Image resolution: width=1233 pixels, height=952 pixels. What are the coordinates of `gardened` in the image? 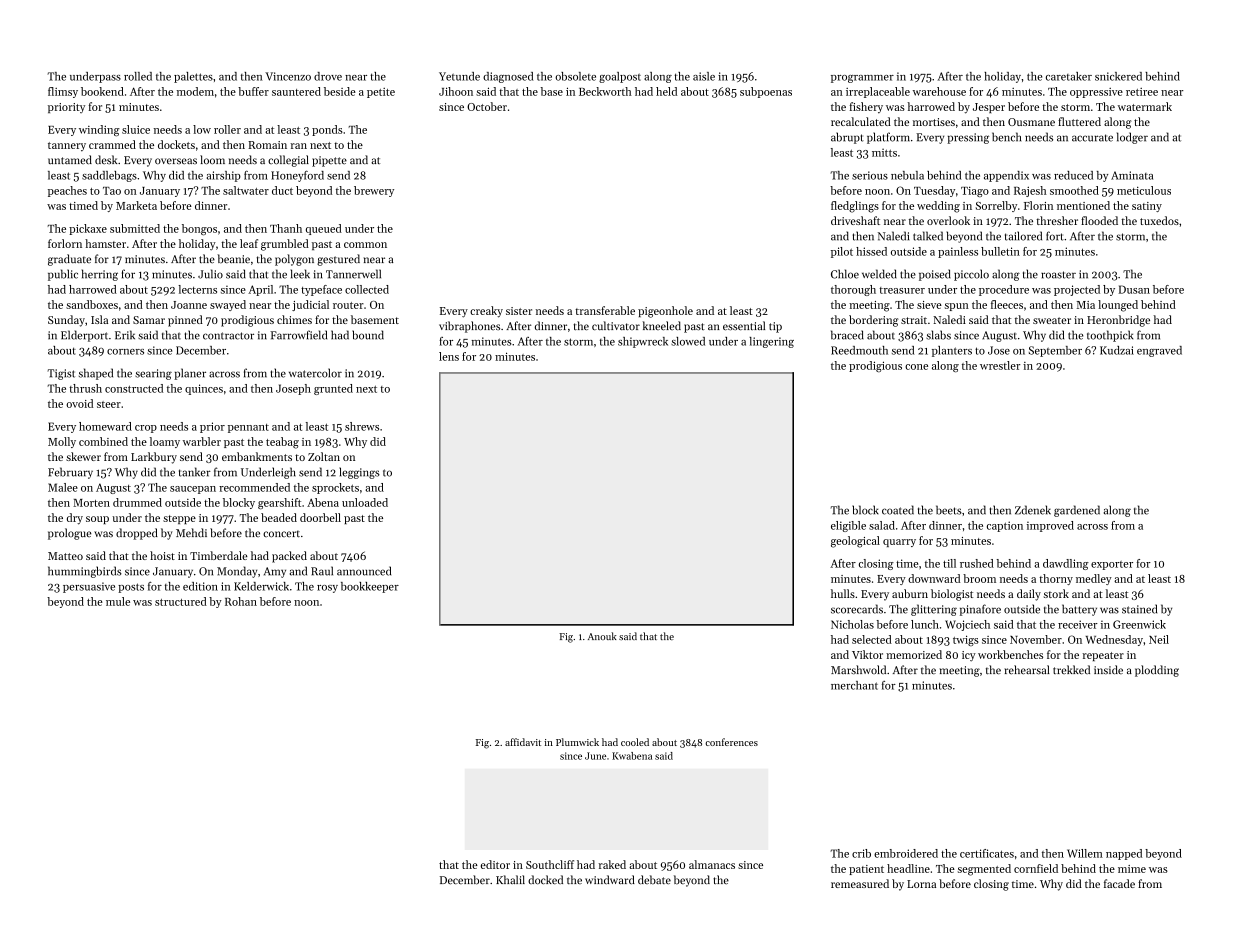 It's located at (1077, 511).
